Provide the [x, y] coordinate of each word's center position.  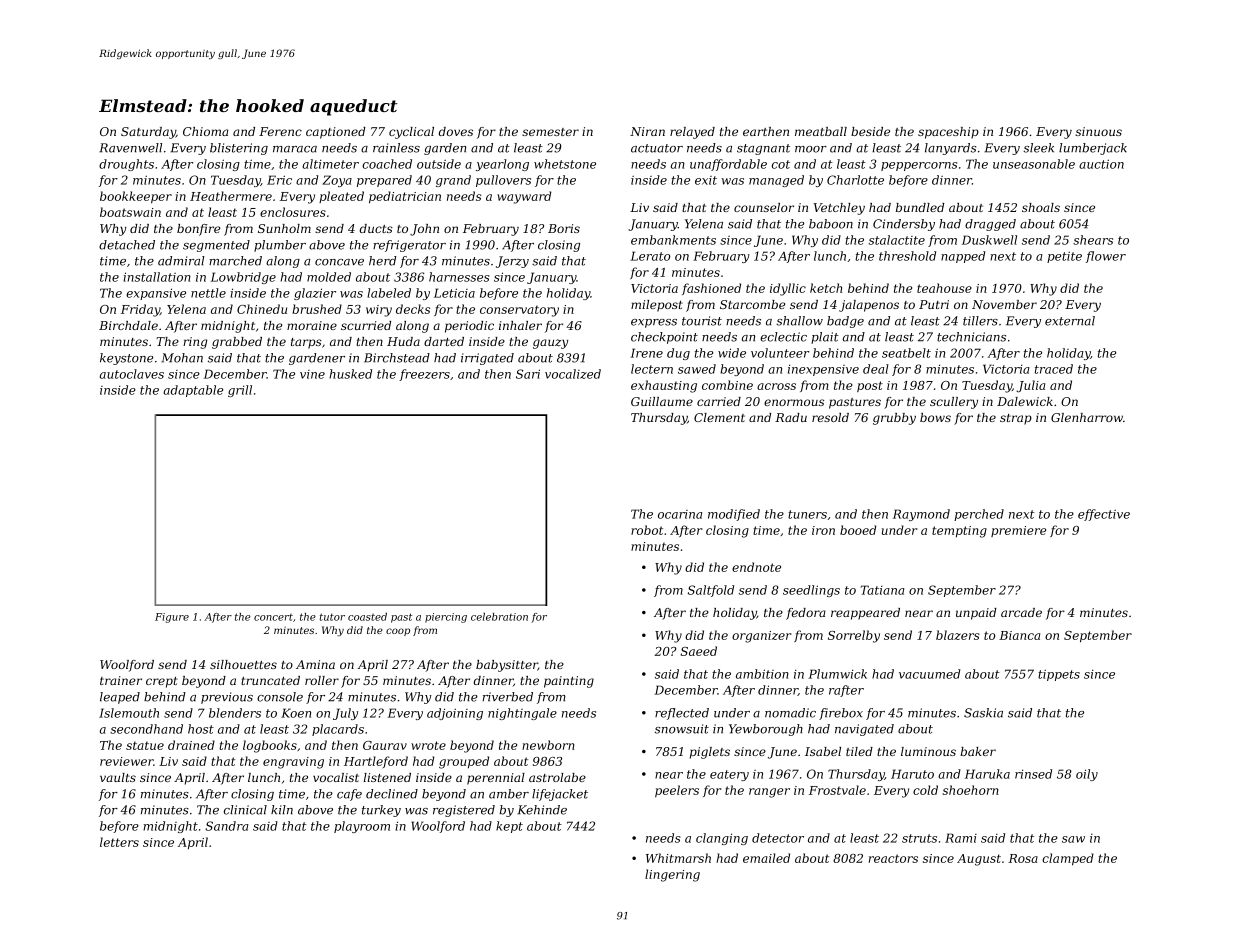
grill [240, 391]
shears [1093, 240]
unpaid [976, 614]
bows [935, 417]
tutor [332, 617]
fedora [806, 614]
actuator [657, 148]
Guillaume [662, 401]
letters [119, 842]
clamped [1068, 859]
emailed [766, 858]
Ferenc [280, 131]
